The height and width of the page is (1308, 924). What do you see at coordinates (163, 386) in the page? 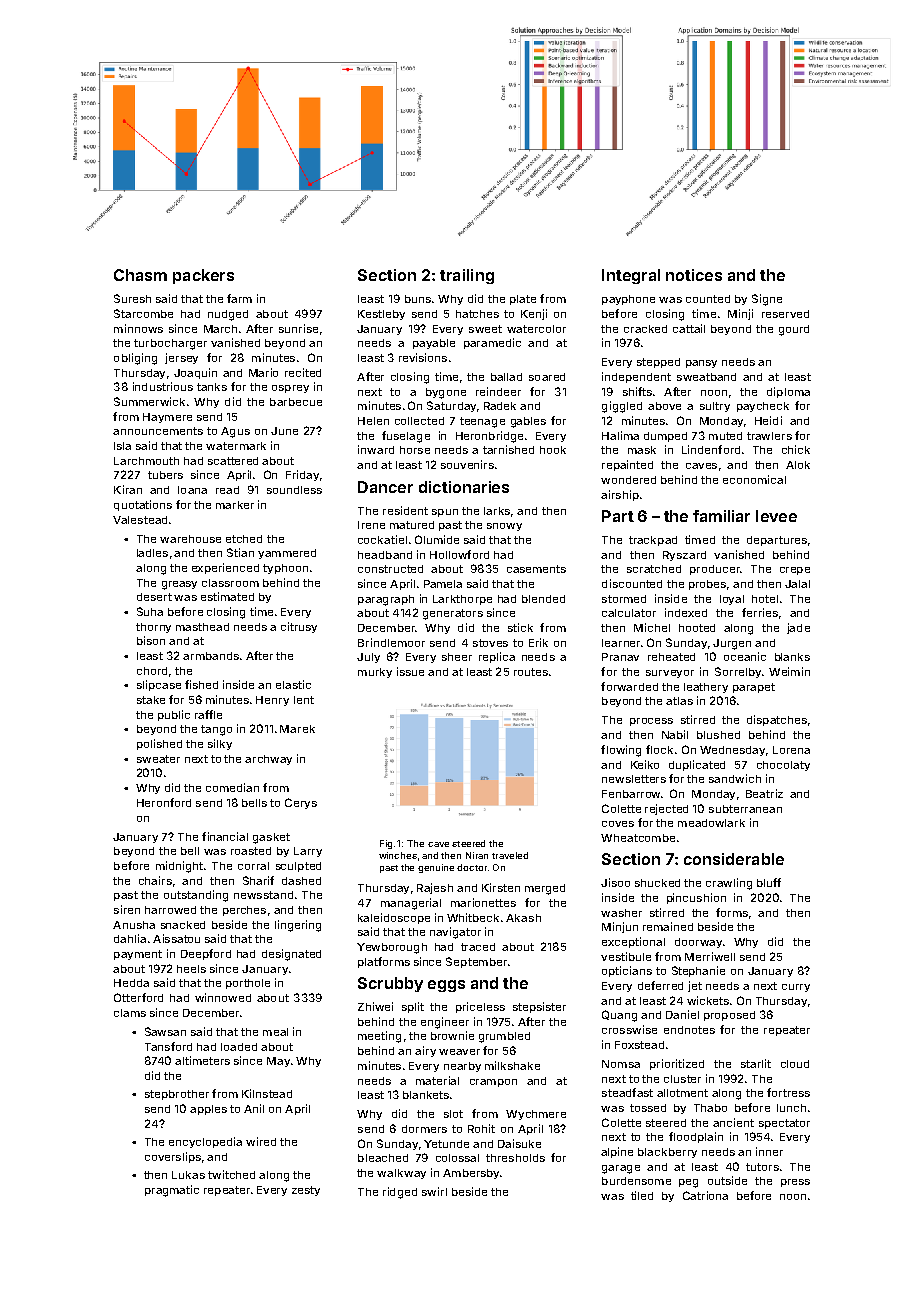
I see `industrious` at bounding box center [163, 386].
